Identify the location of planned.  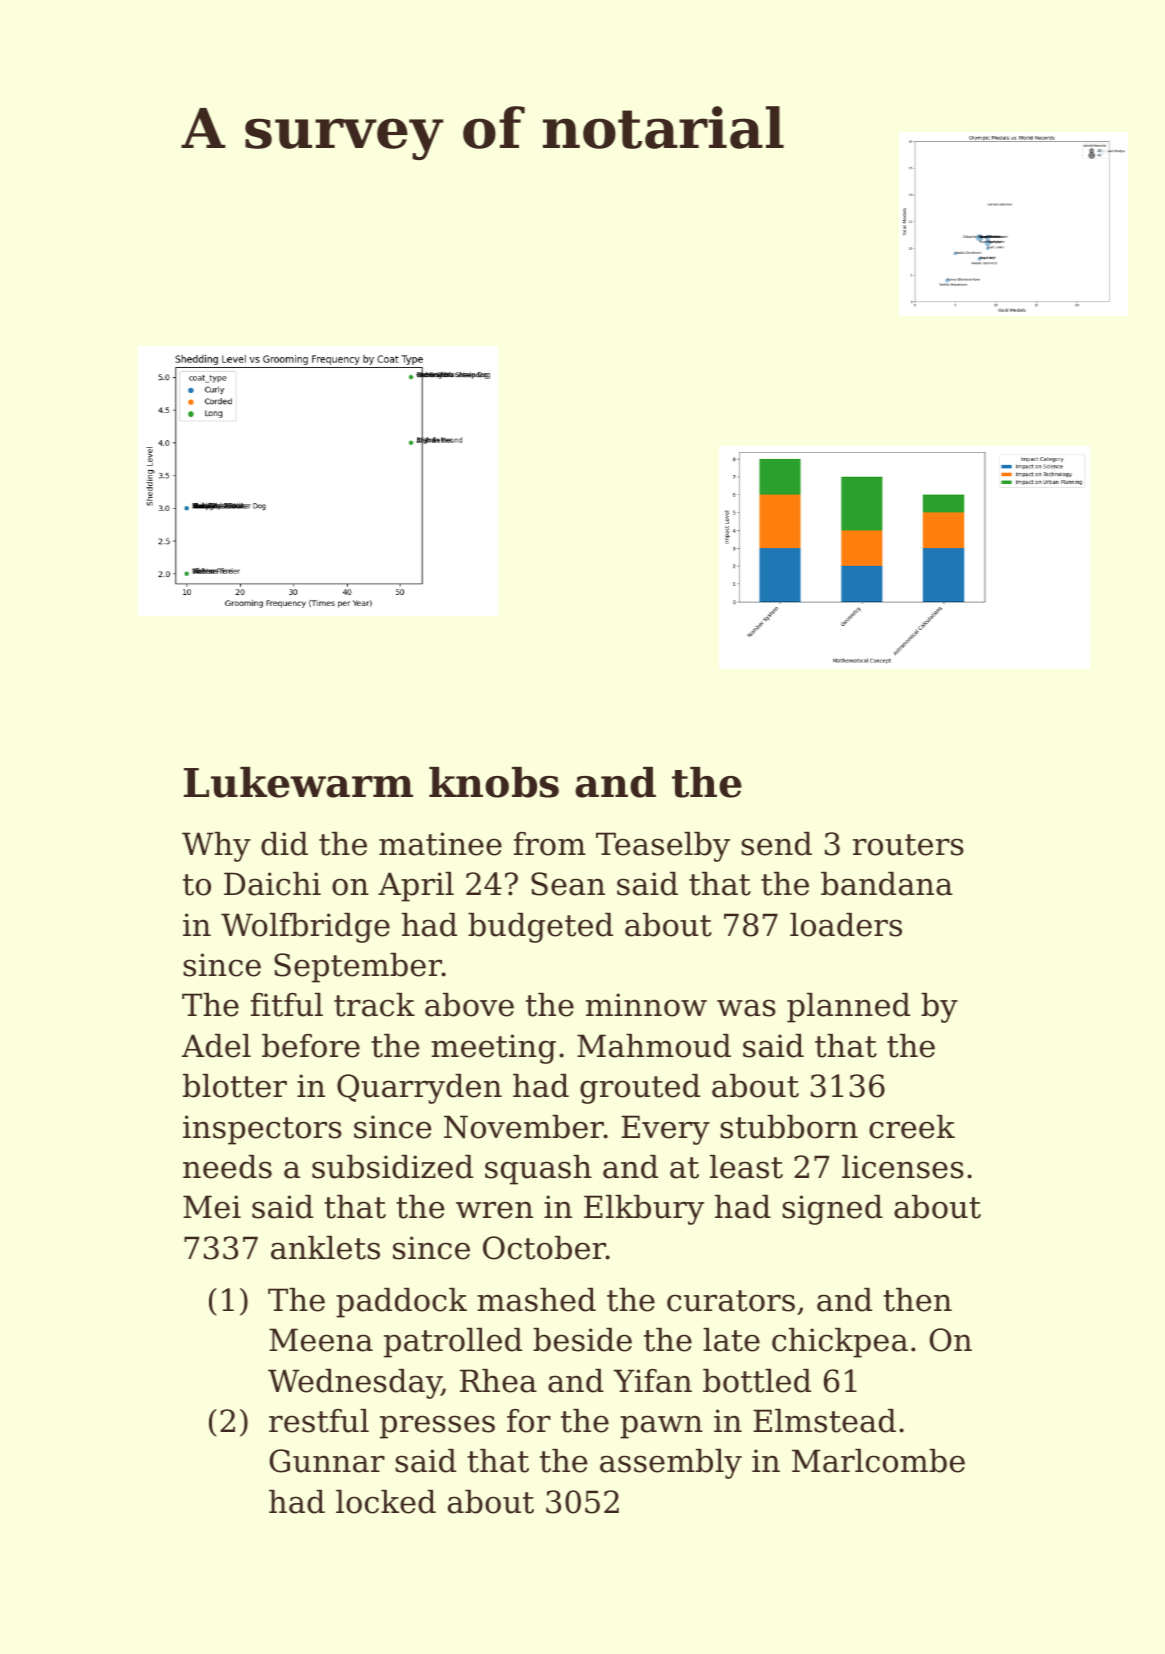
(848, 1008).
